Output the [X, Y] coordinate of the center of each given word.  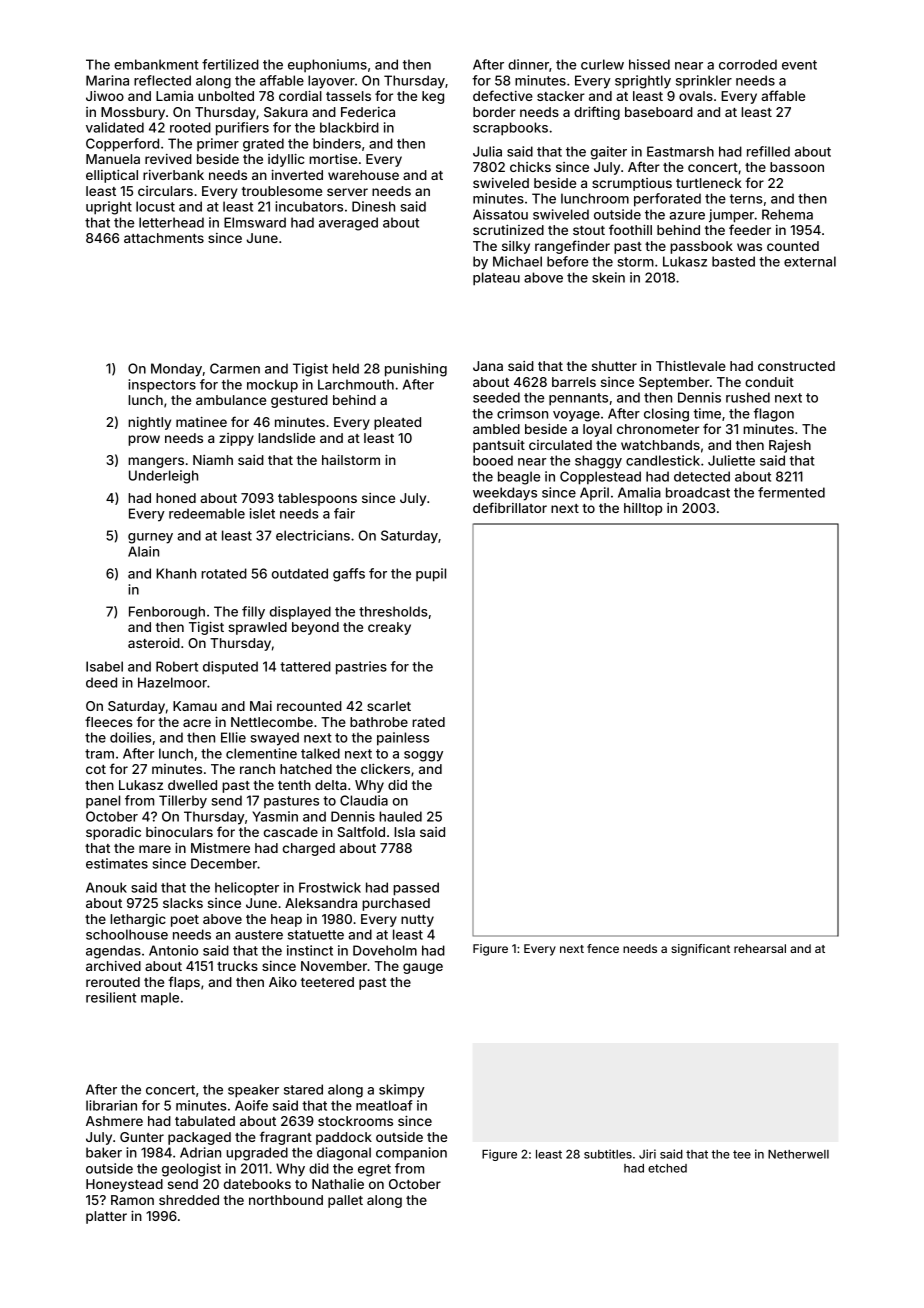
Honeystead [124, 1185]
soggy [423, 756]
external [810, 261]
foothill [630, 229]
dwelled [192, 785]
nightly [149, 423]
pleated [397, 423]
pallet [345, 1201]
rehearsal [760, 948]
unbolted [226, 96]
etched [667, 1168]
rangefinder [572, 247]
